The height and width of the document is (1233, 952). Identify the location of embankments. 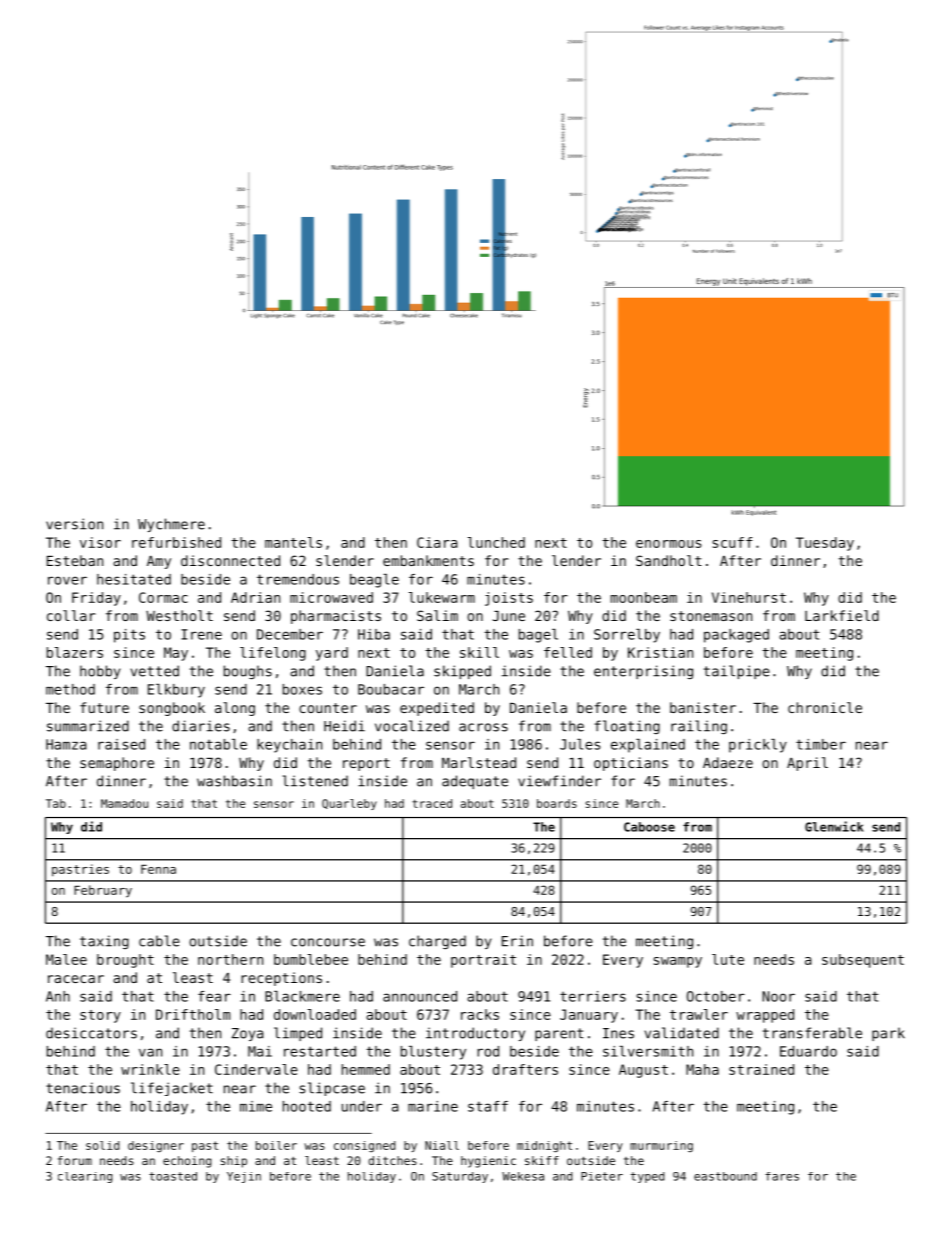
(428, 560).
